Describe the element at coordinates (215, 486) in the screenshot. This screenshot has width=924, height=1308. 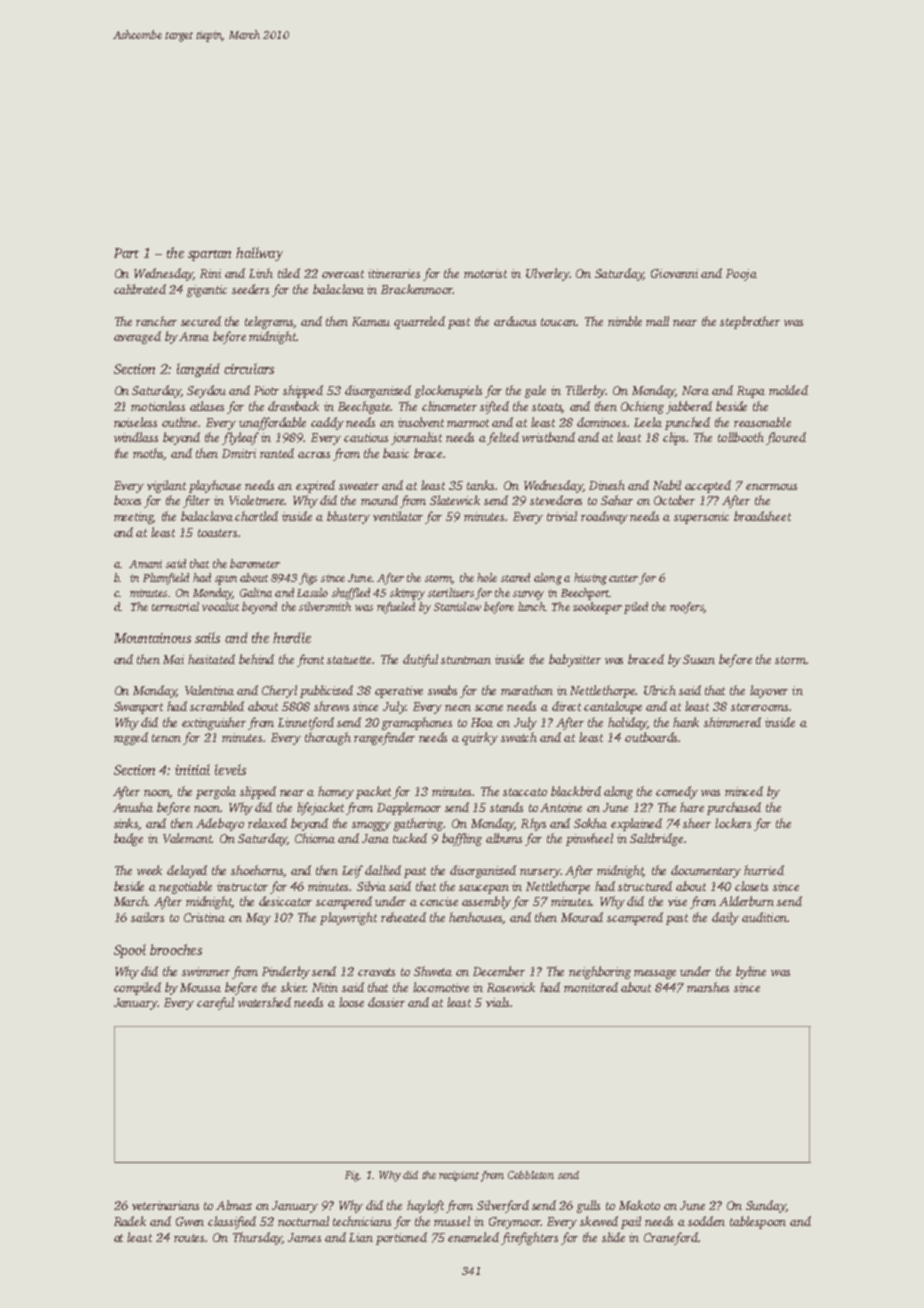
I see `playhouse` at that location.
